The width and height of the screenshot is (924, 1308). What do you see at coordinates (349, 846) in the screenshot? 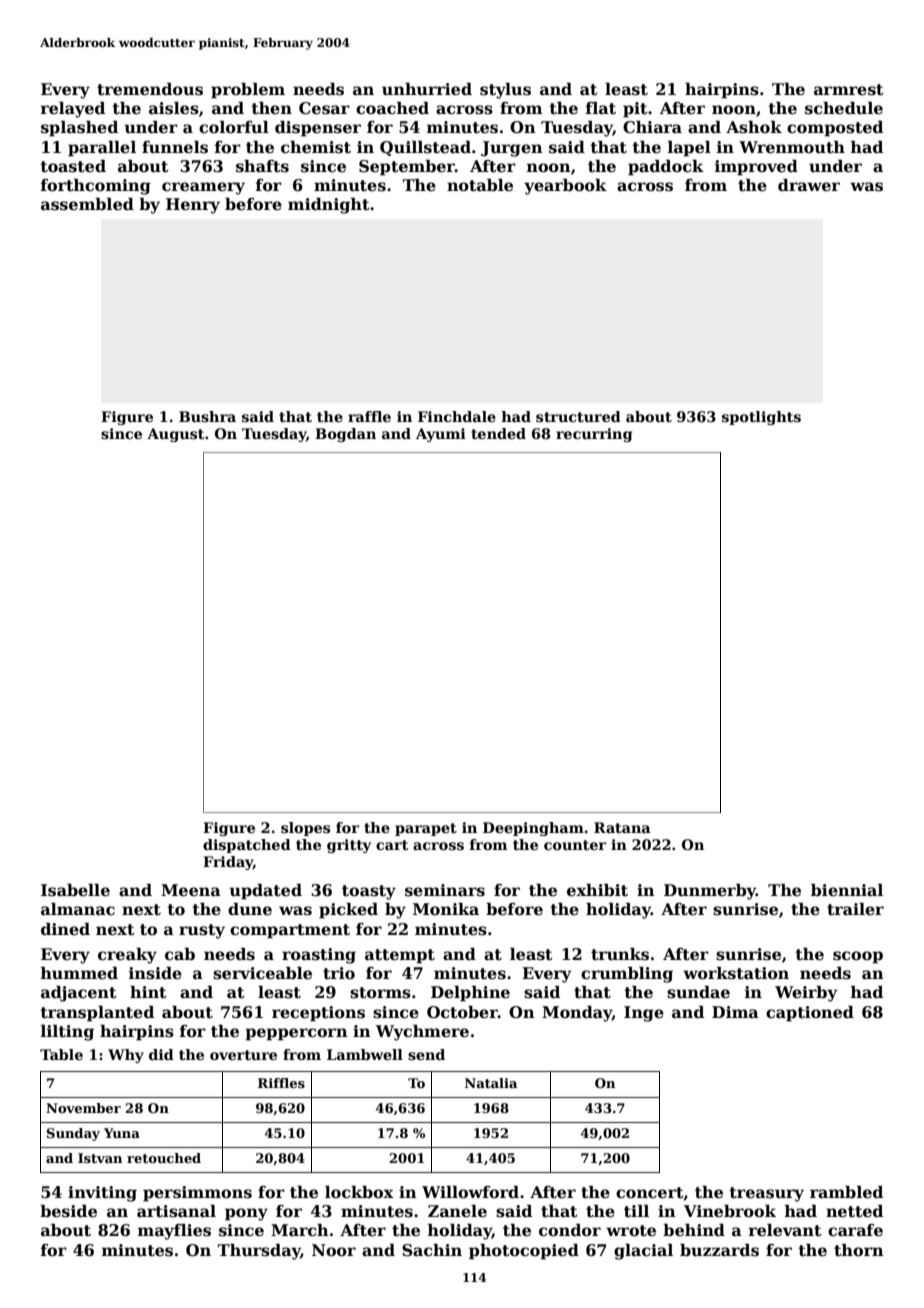
I see `gritty` at bounding box center [349, 846].
